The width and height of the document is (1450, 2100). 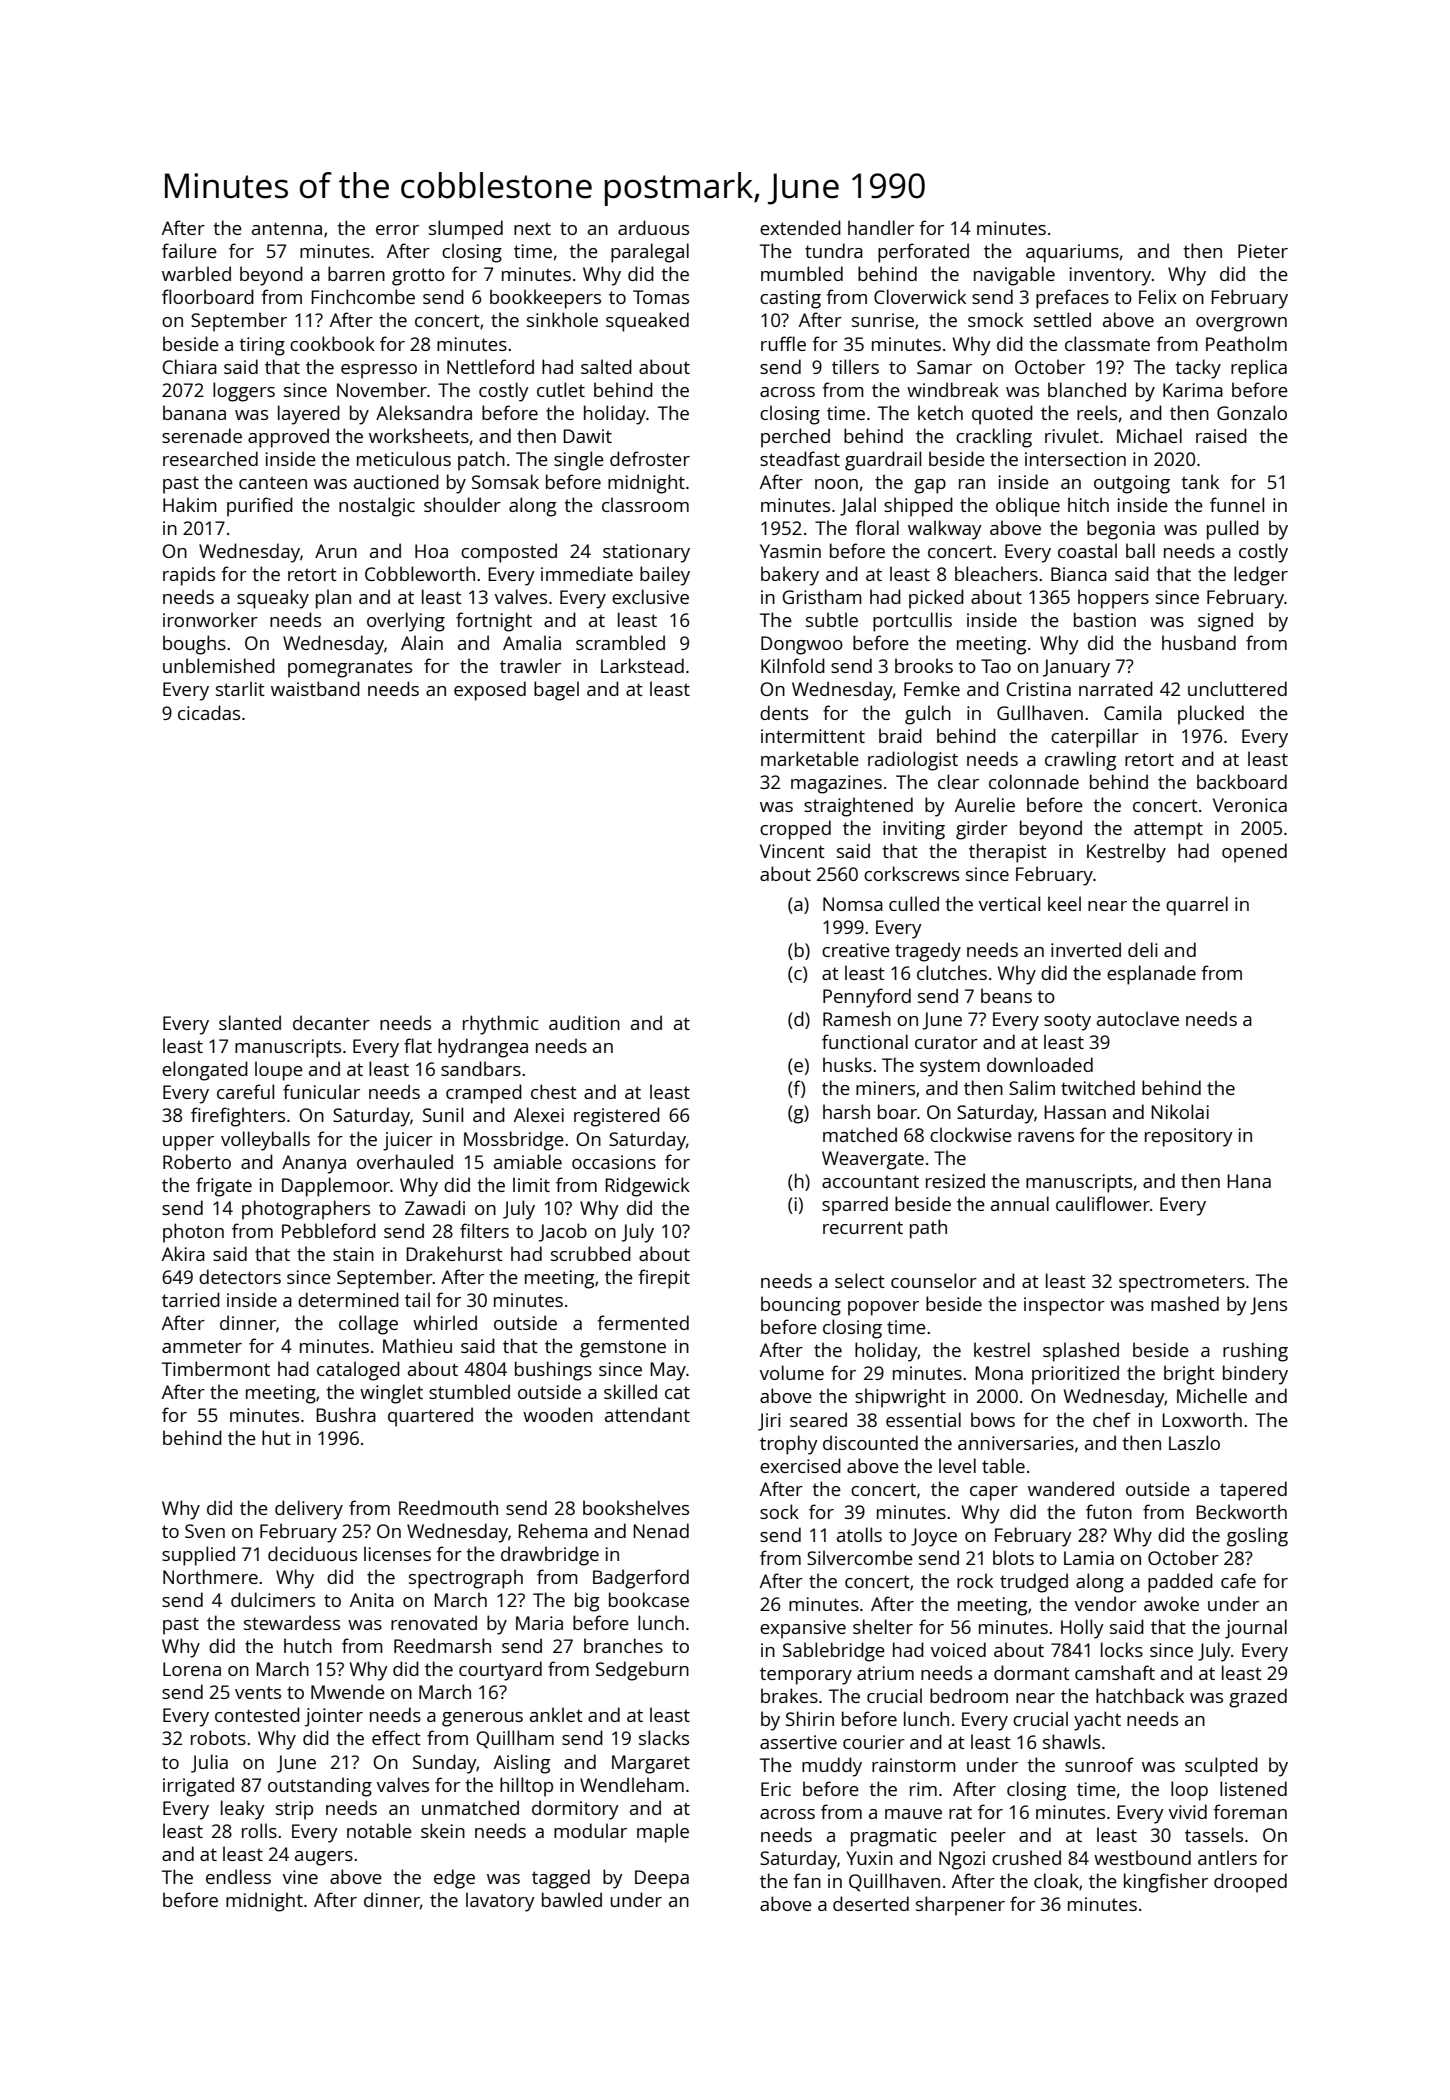 What do you see at coordinates (397, 230) in the document?
I see `error` at bounding box center [397, 230].
